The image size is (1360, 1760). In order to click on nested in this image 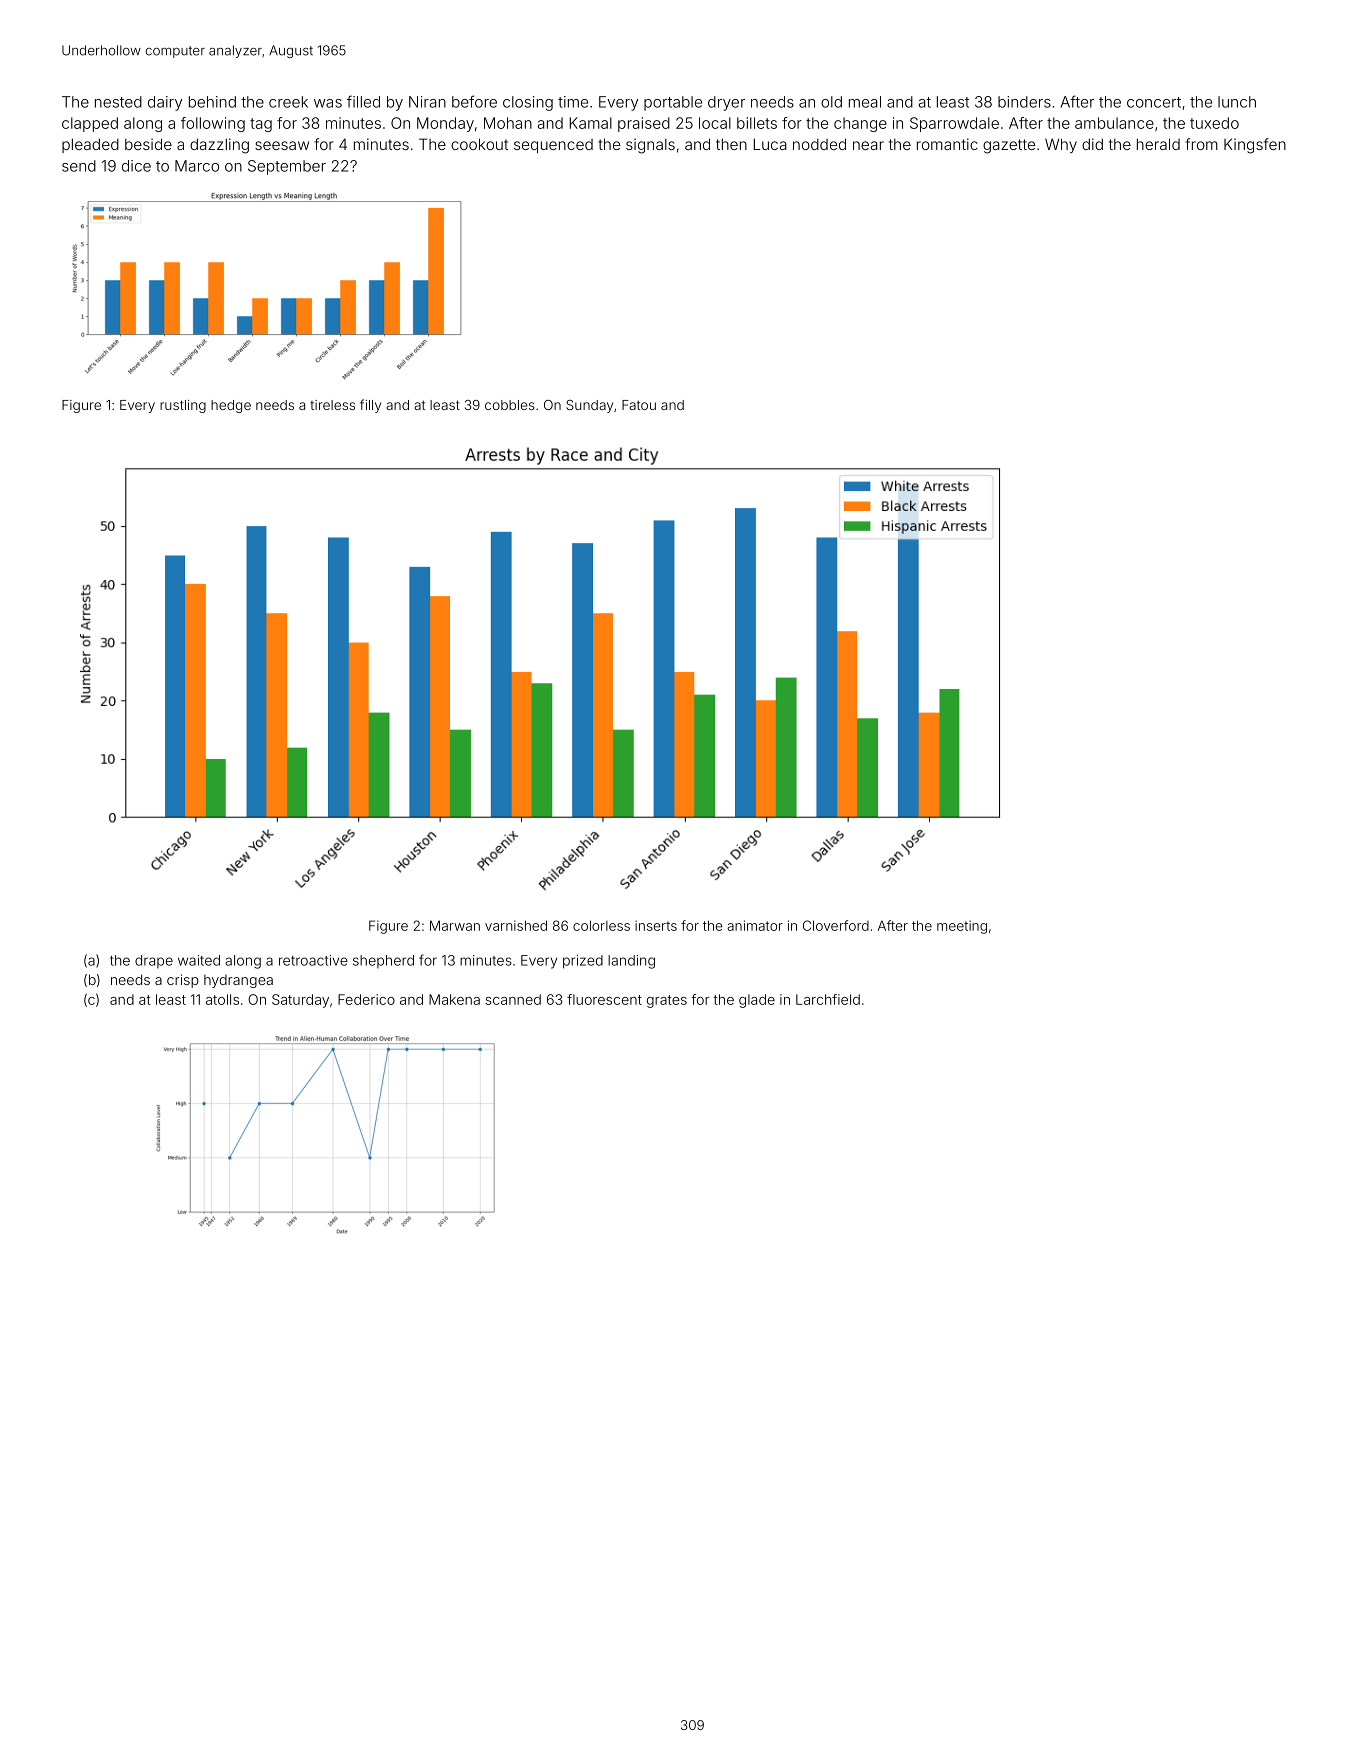, I will do `click(118, 102)`.
